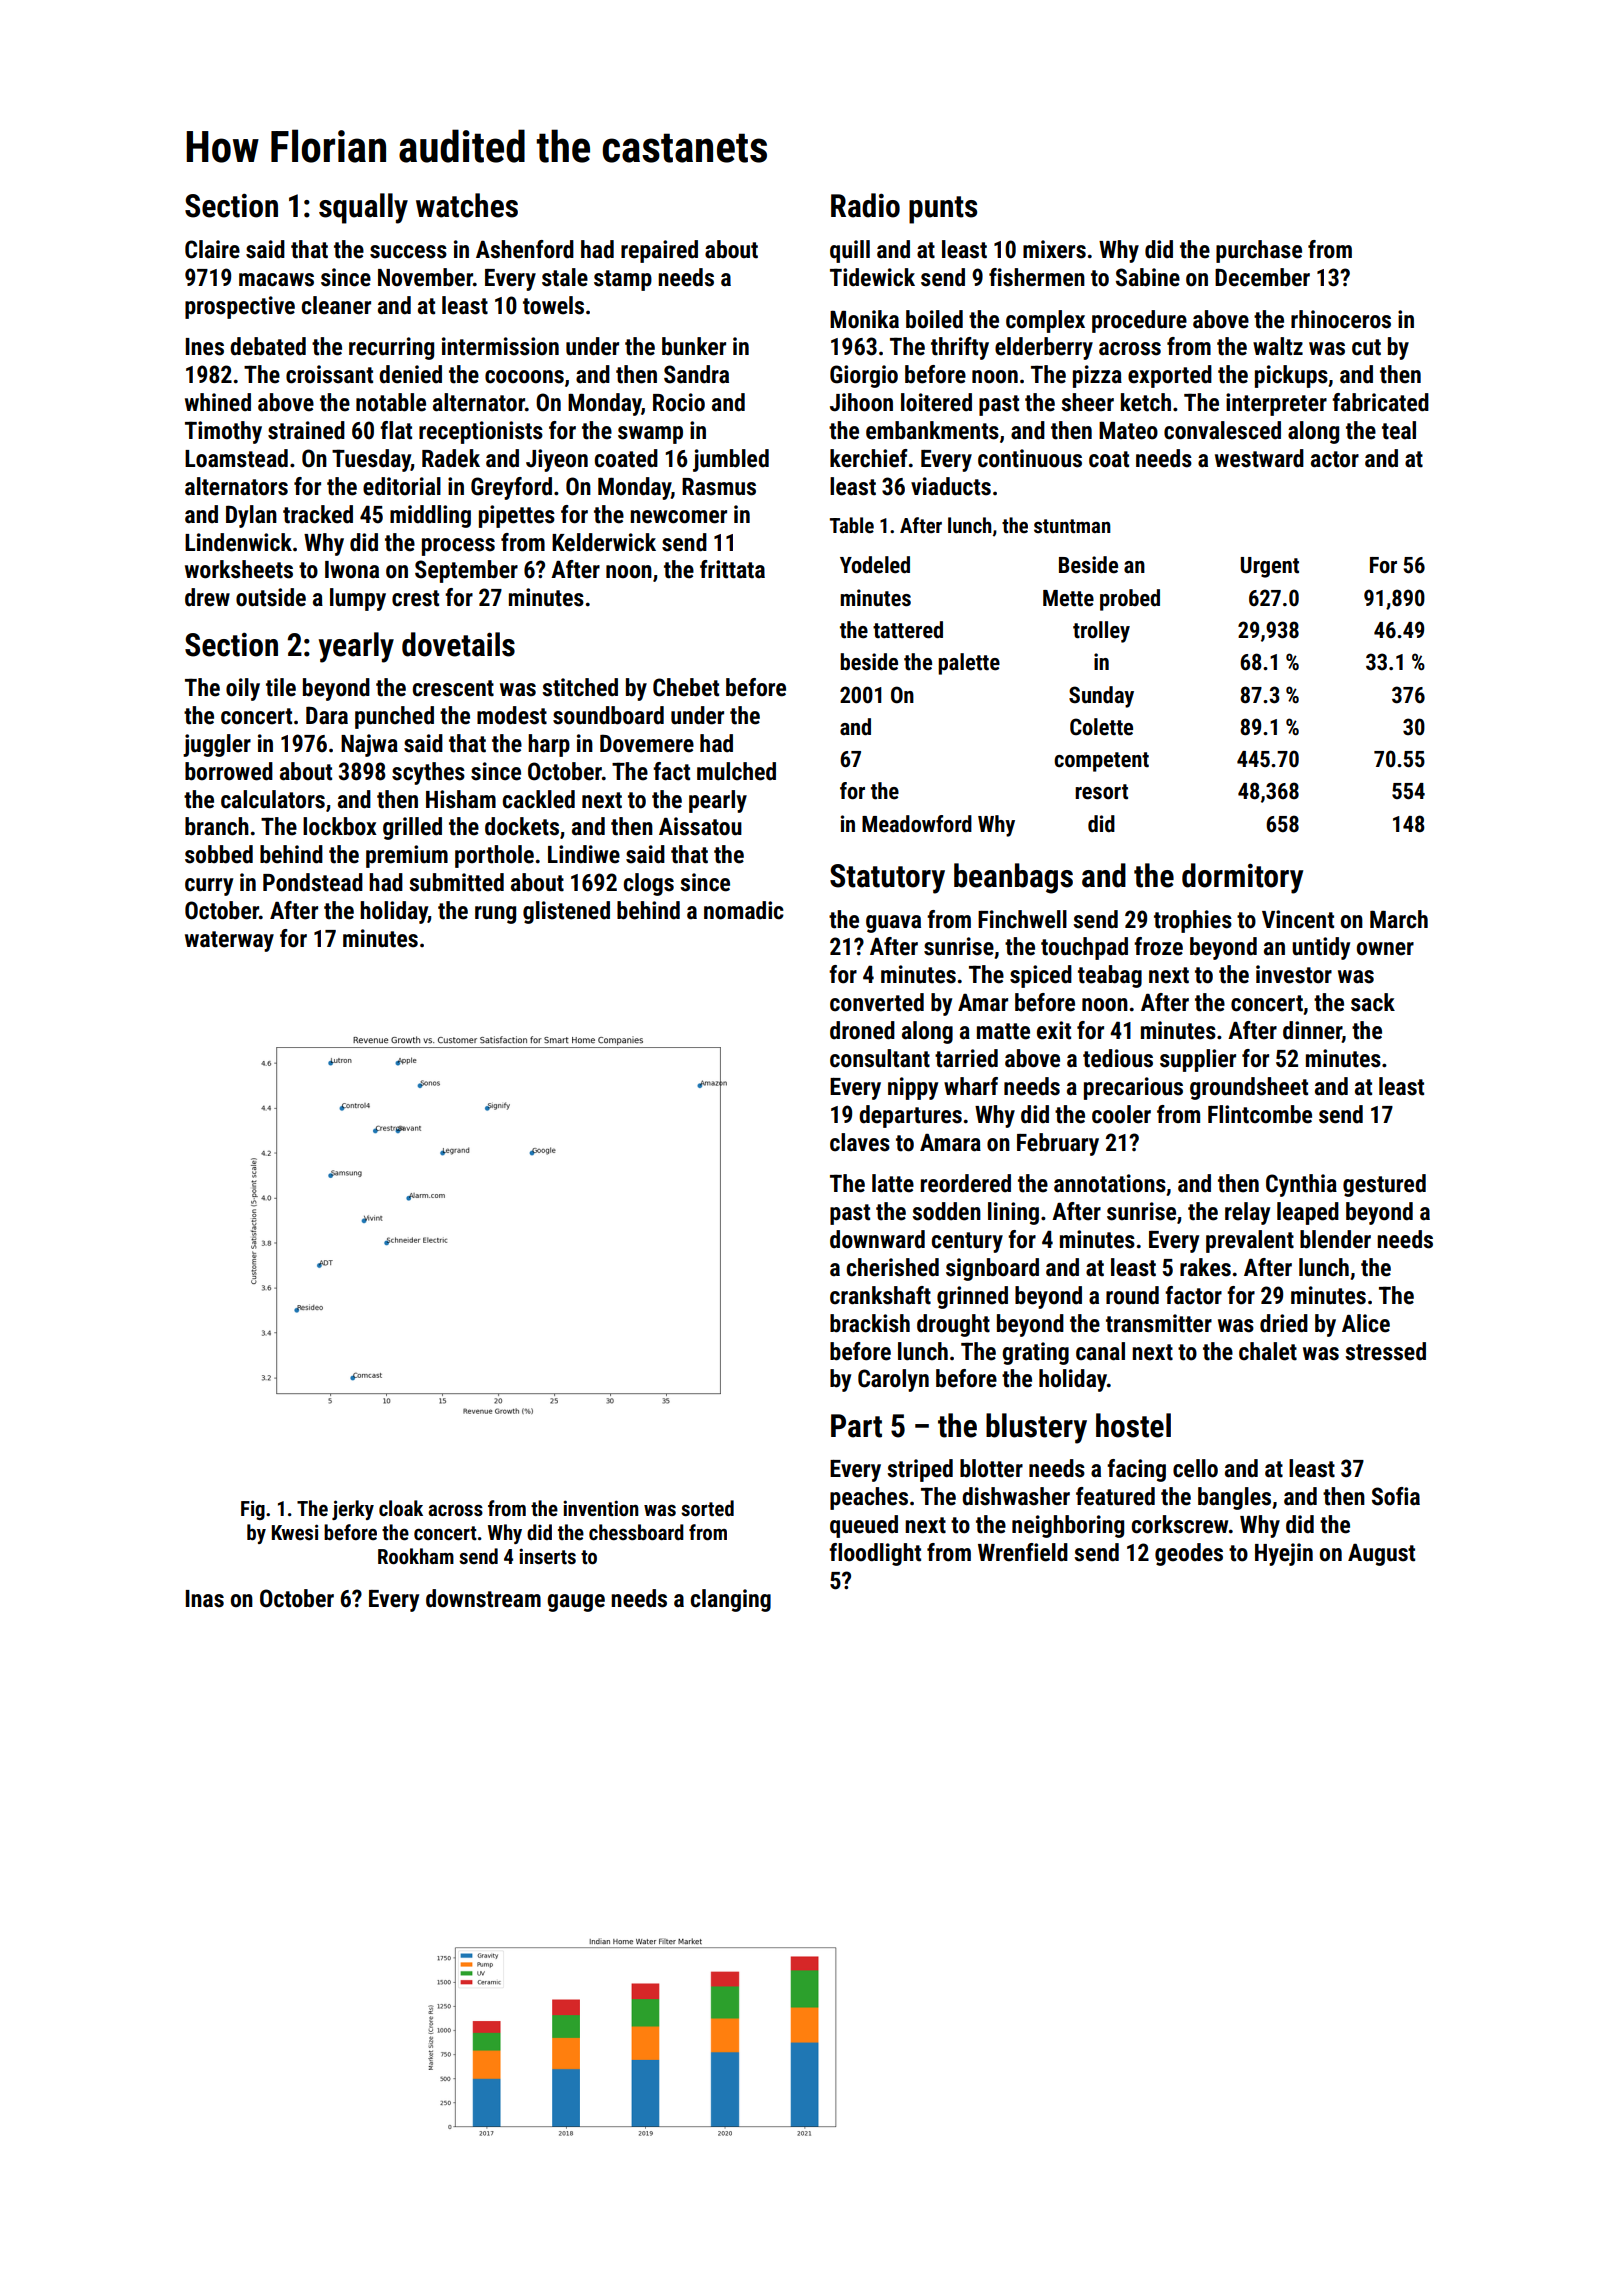  I want to click on dovetails, so click(458, 644).
